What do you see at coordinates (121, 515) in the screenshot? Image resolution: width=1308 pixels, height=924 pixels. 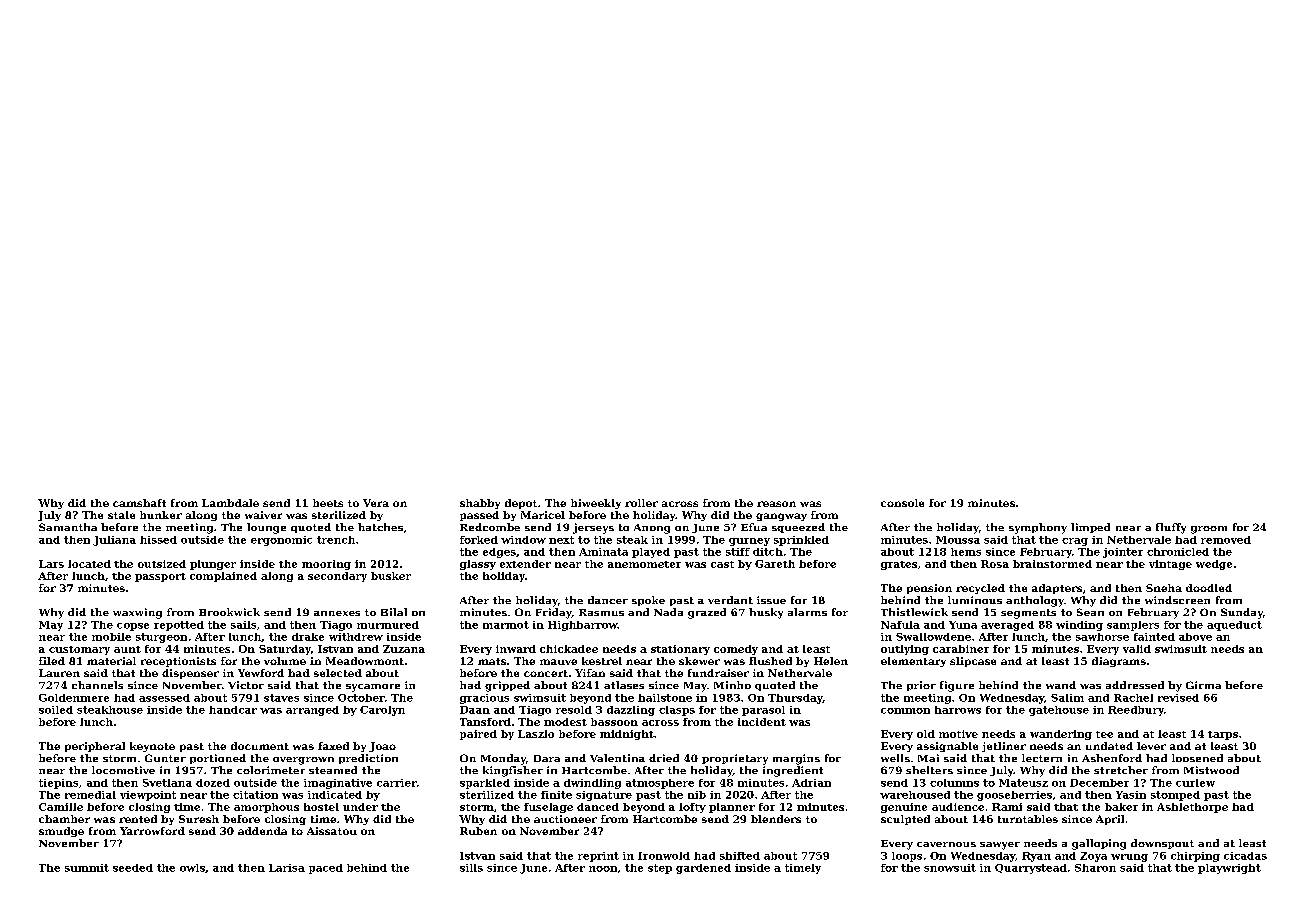 I see `stale` at bounding box center [121, 515].
